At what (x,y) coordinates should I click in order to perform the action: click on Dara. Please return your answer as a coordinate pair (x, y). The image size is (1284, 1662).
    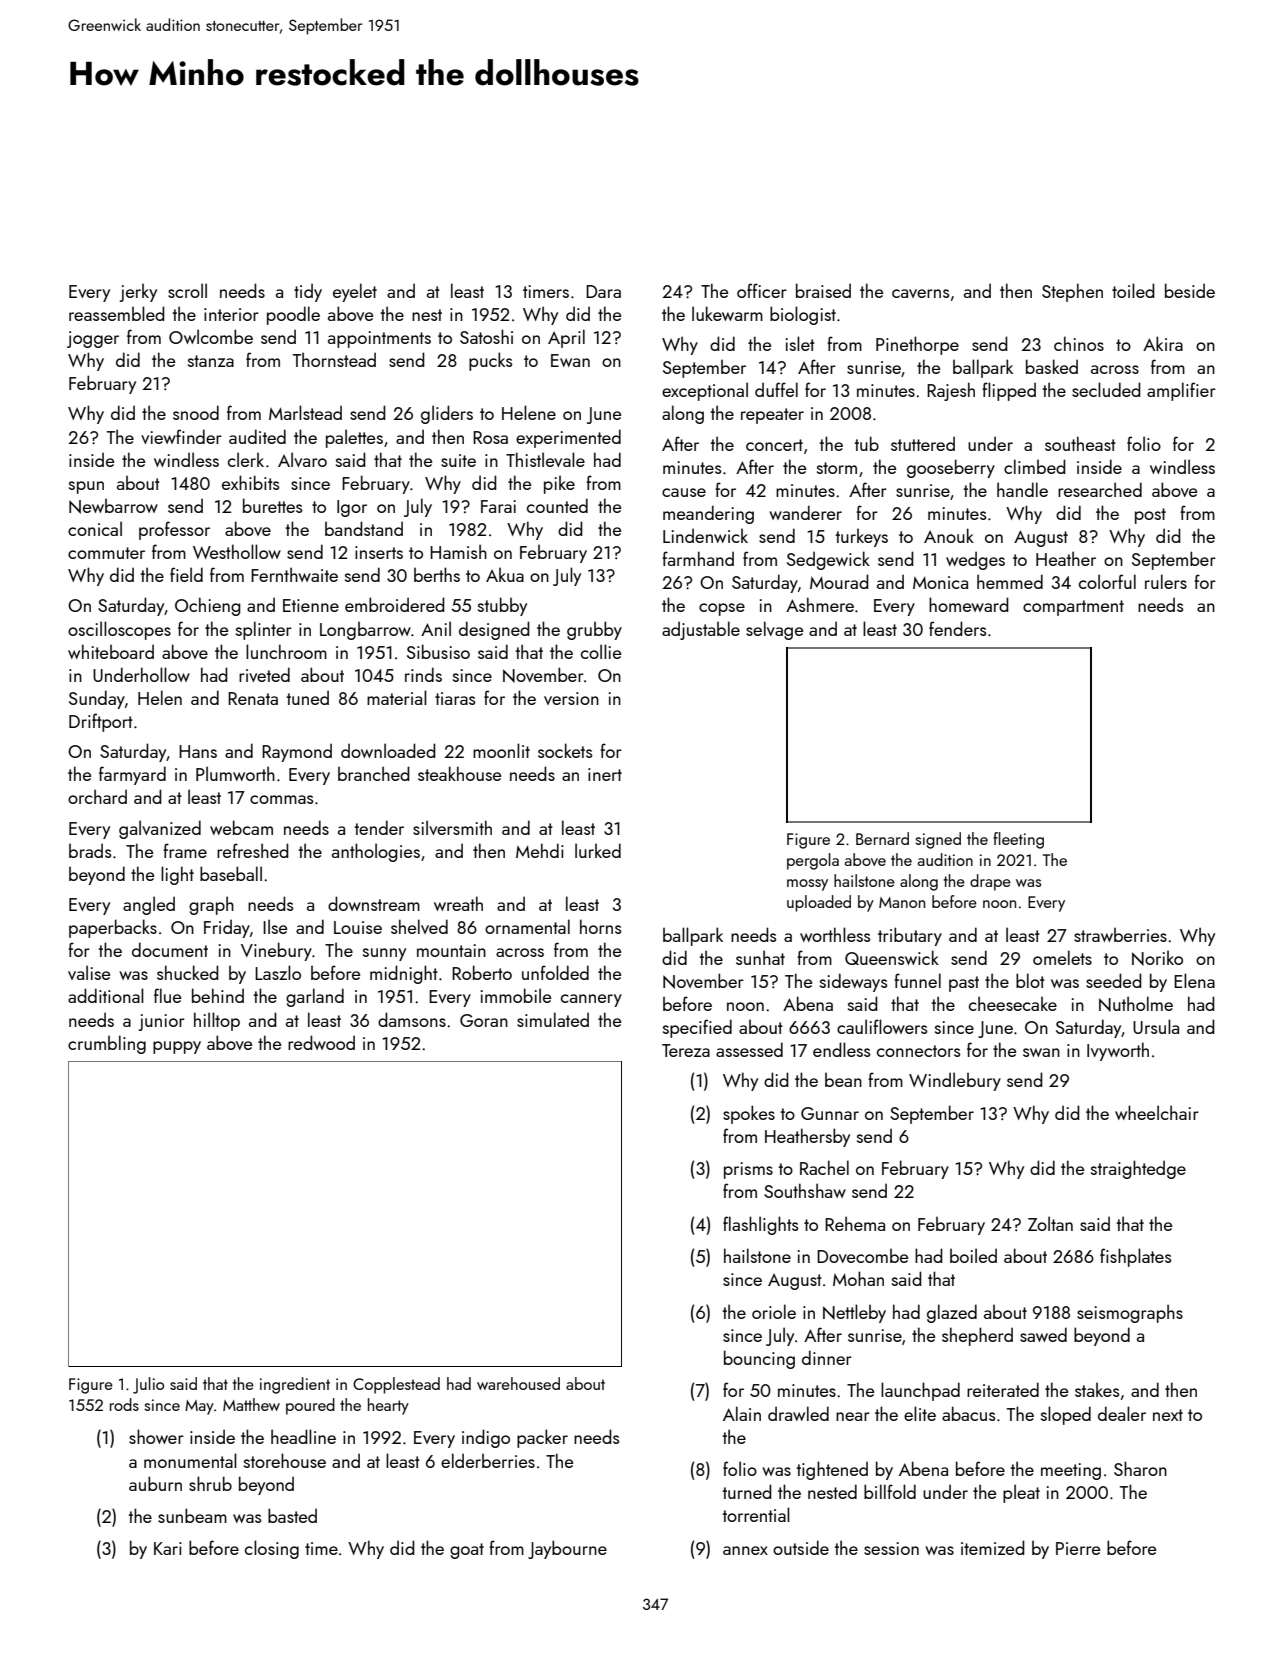
    Looking at the image, I should click on (603, 291).
